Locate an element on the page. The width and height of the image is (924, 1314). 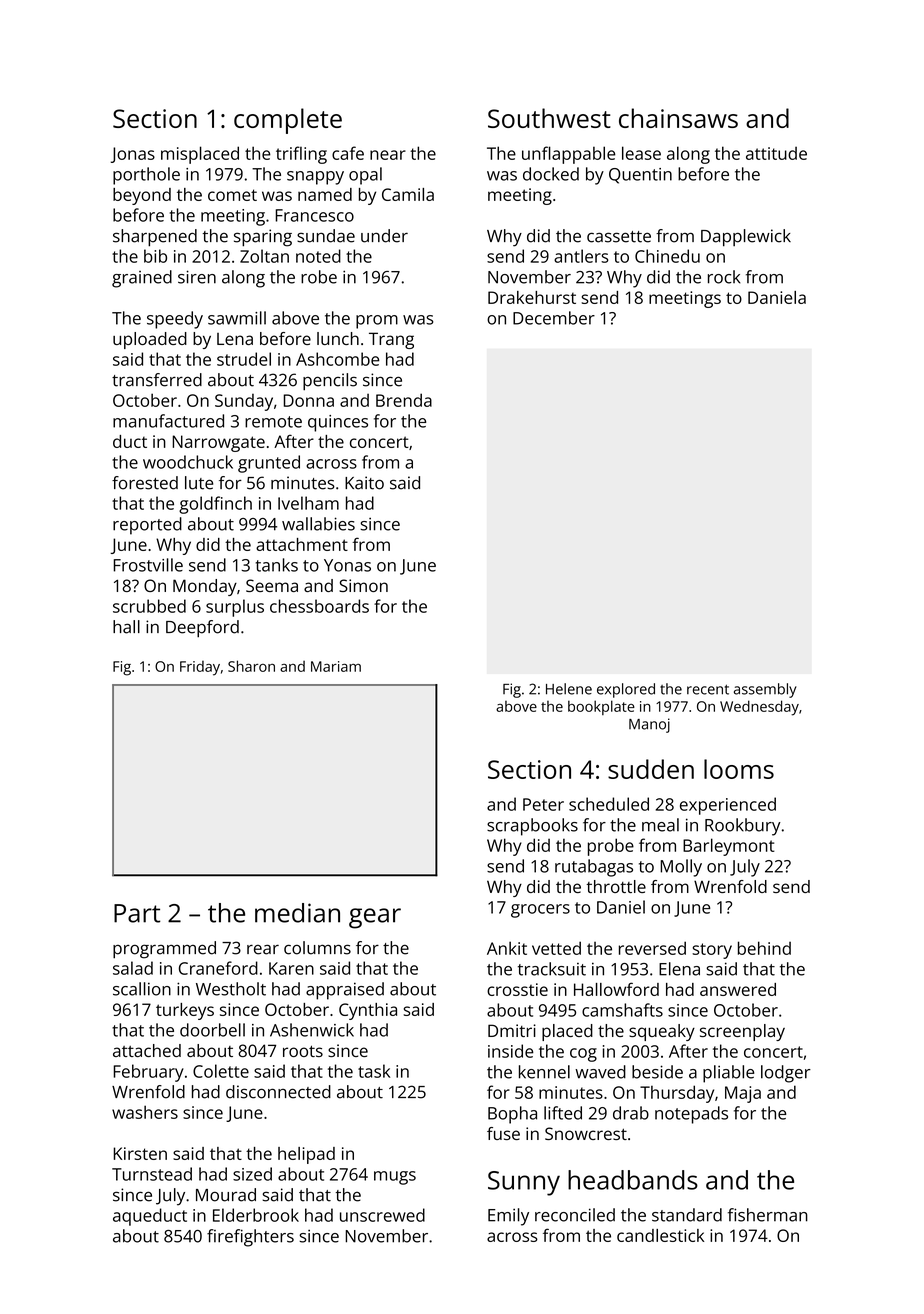
Simon is located at coordinates (363, 585).
